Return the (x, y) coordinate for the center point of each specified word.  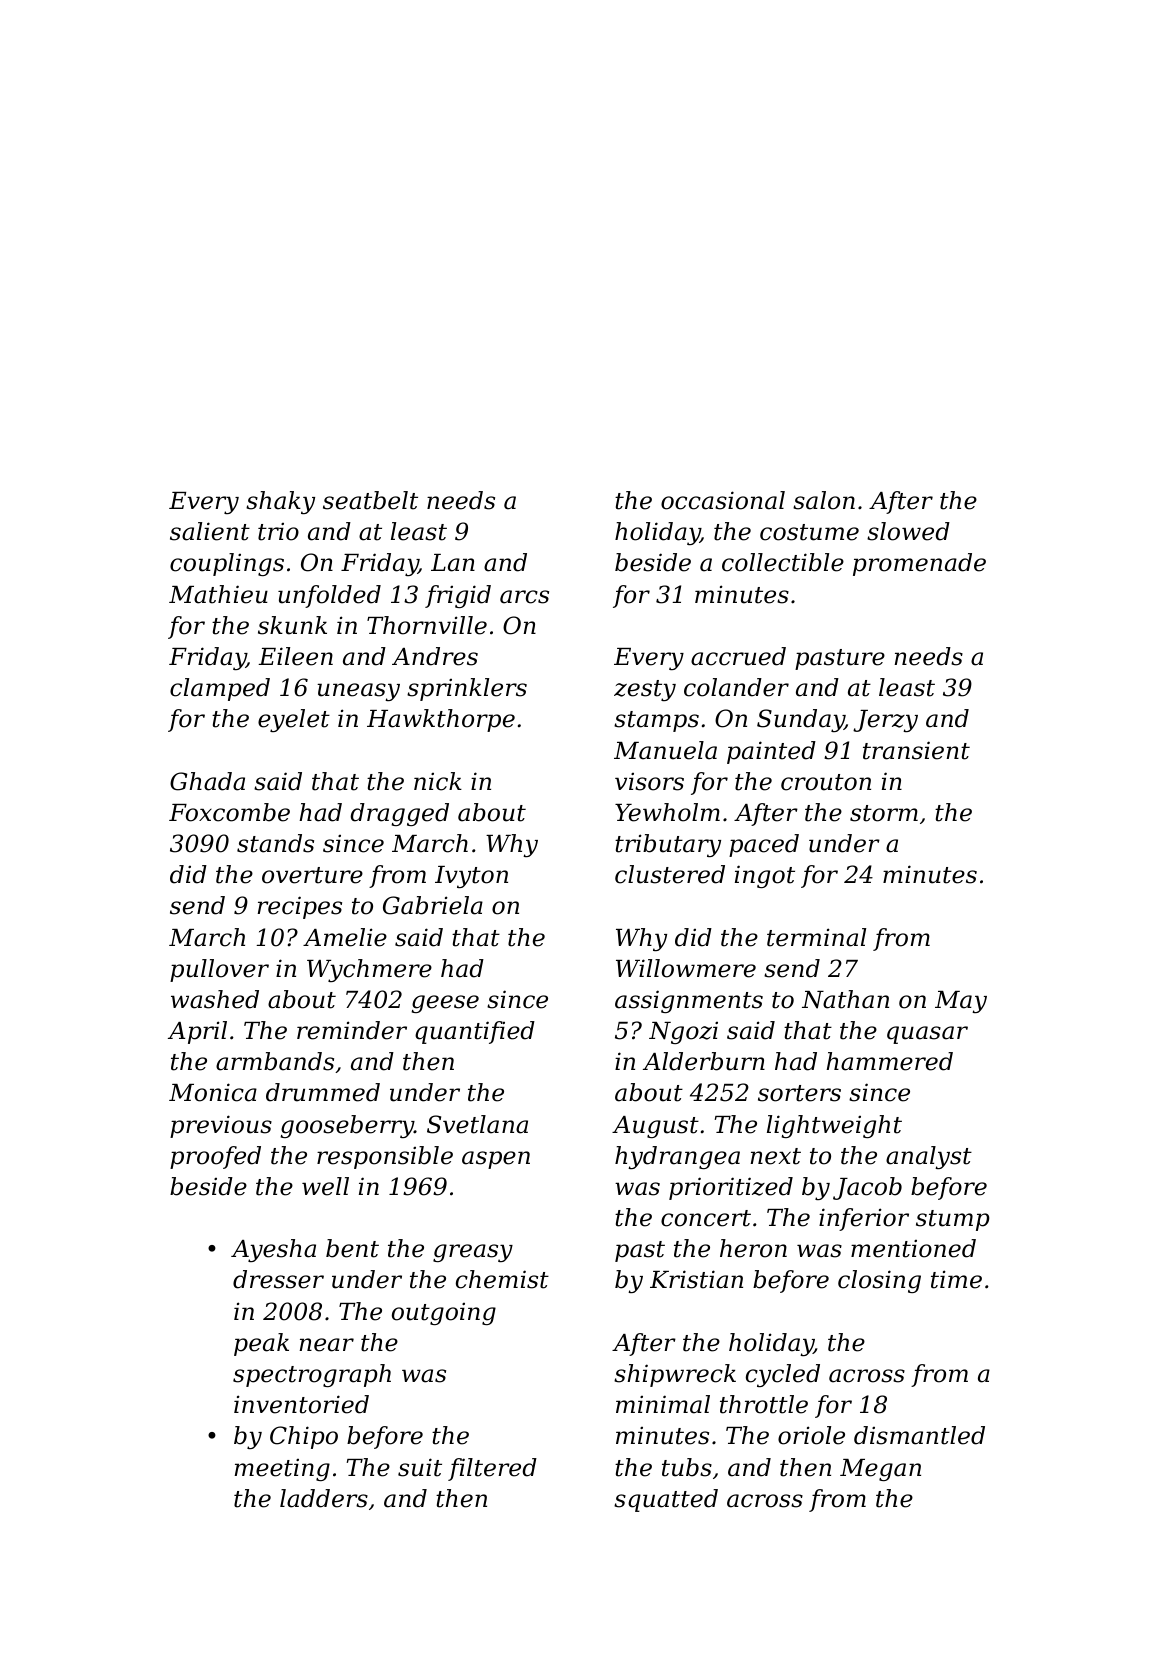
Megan (880, 1470)
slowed (908, 531)
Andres (435, 656)
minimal (663, 1404)
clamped (220, 689)
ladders (324, 1498)
